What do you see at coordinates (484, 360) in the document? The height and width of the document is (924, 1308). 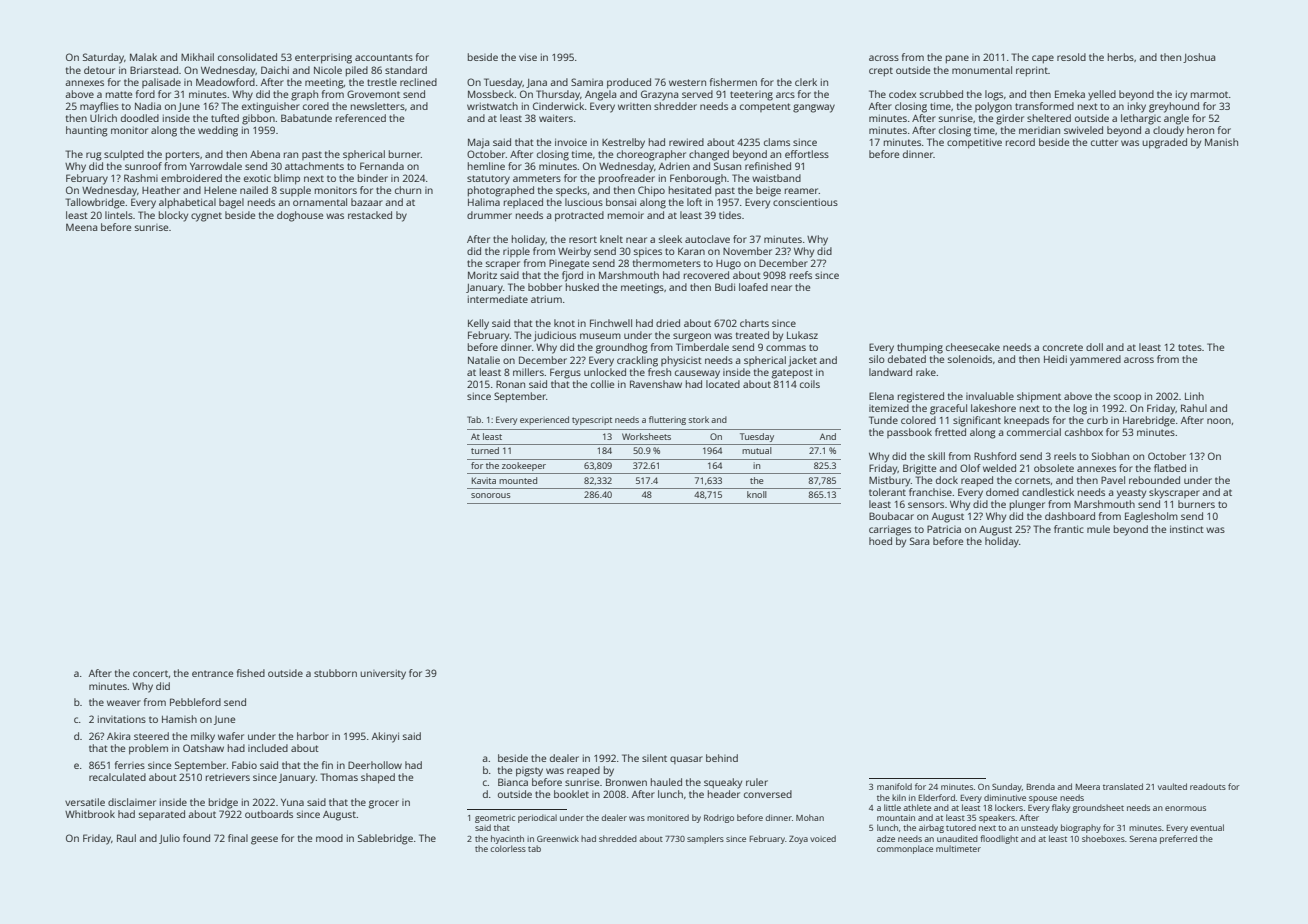 I see `Natalie` at bounding box center [484, 360].
